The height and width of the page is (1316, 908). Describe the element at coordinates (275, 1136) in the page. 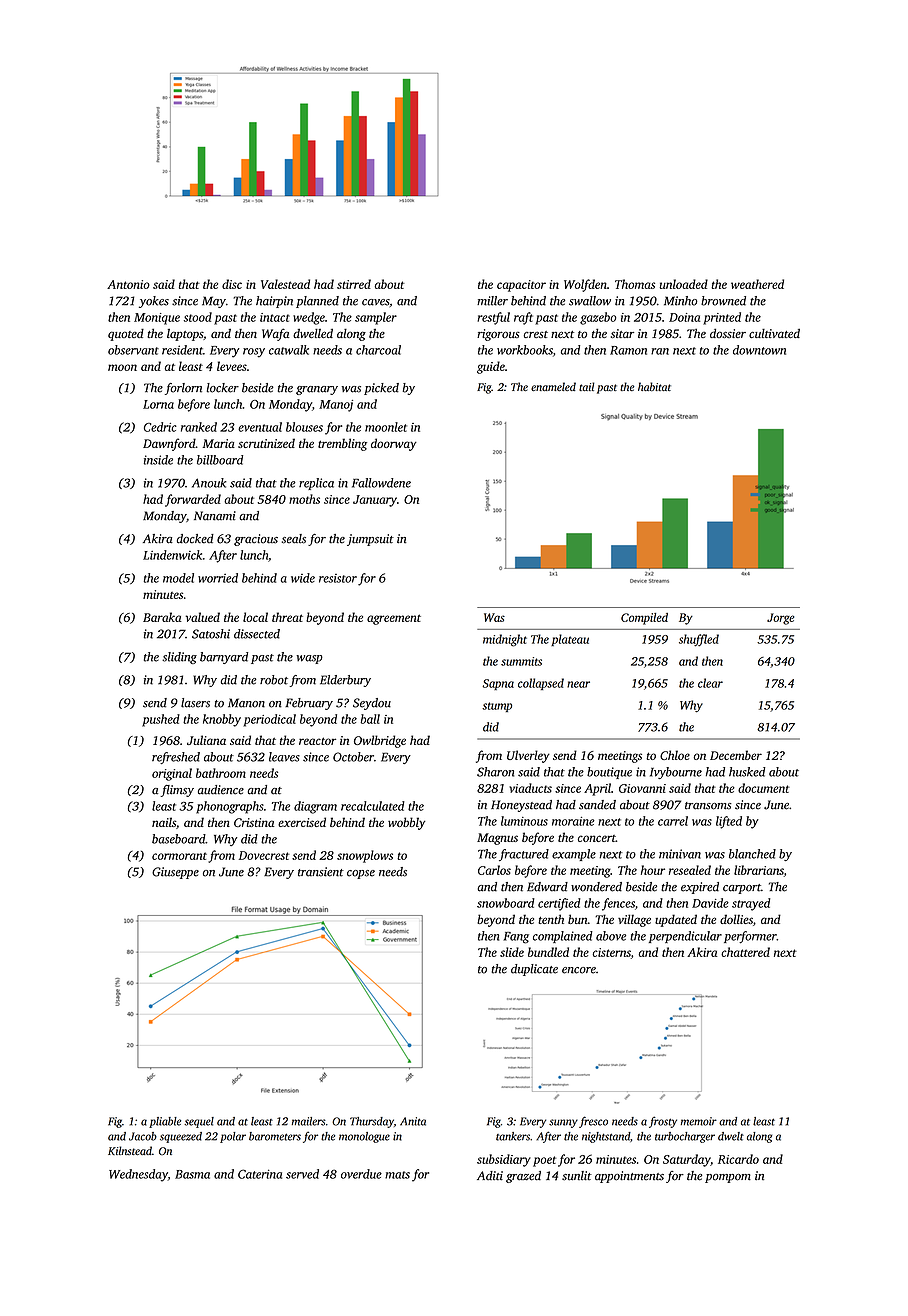

I see `barometers` at that location.
